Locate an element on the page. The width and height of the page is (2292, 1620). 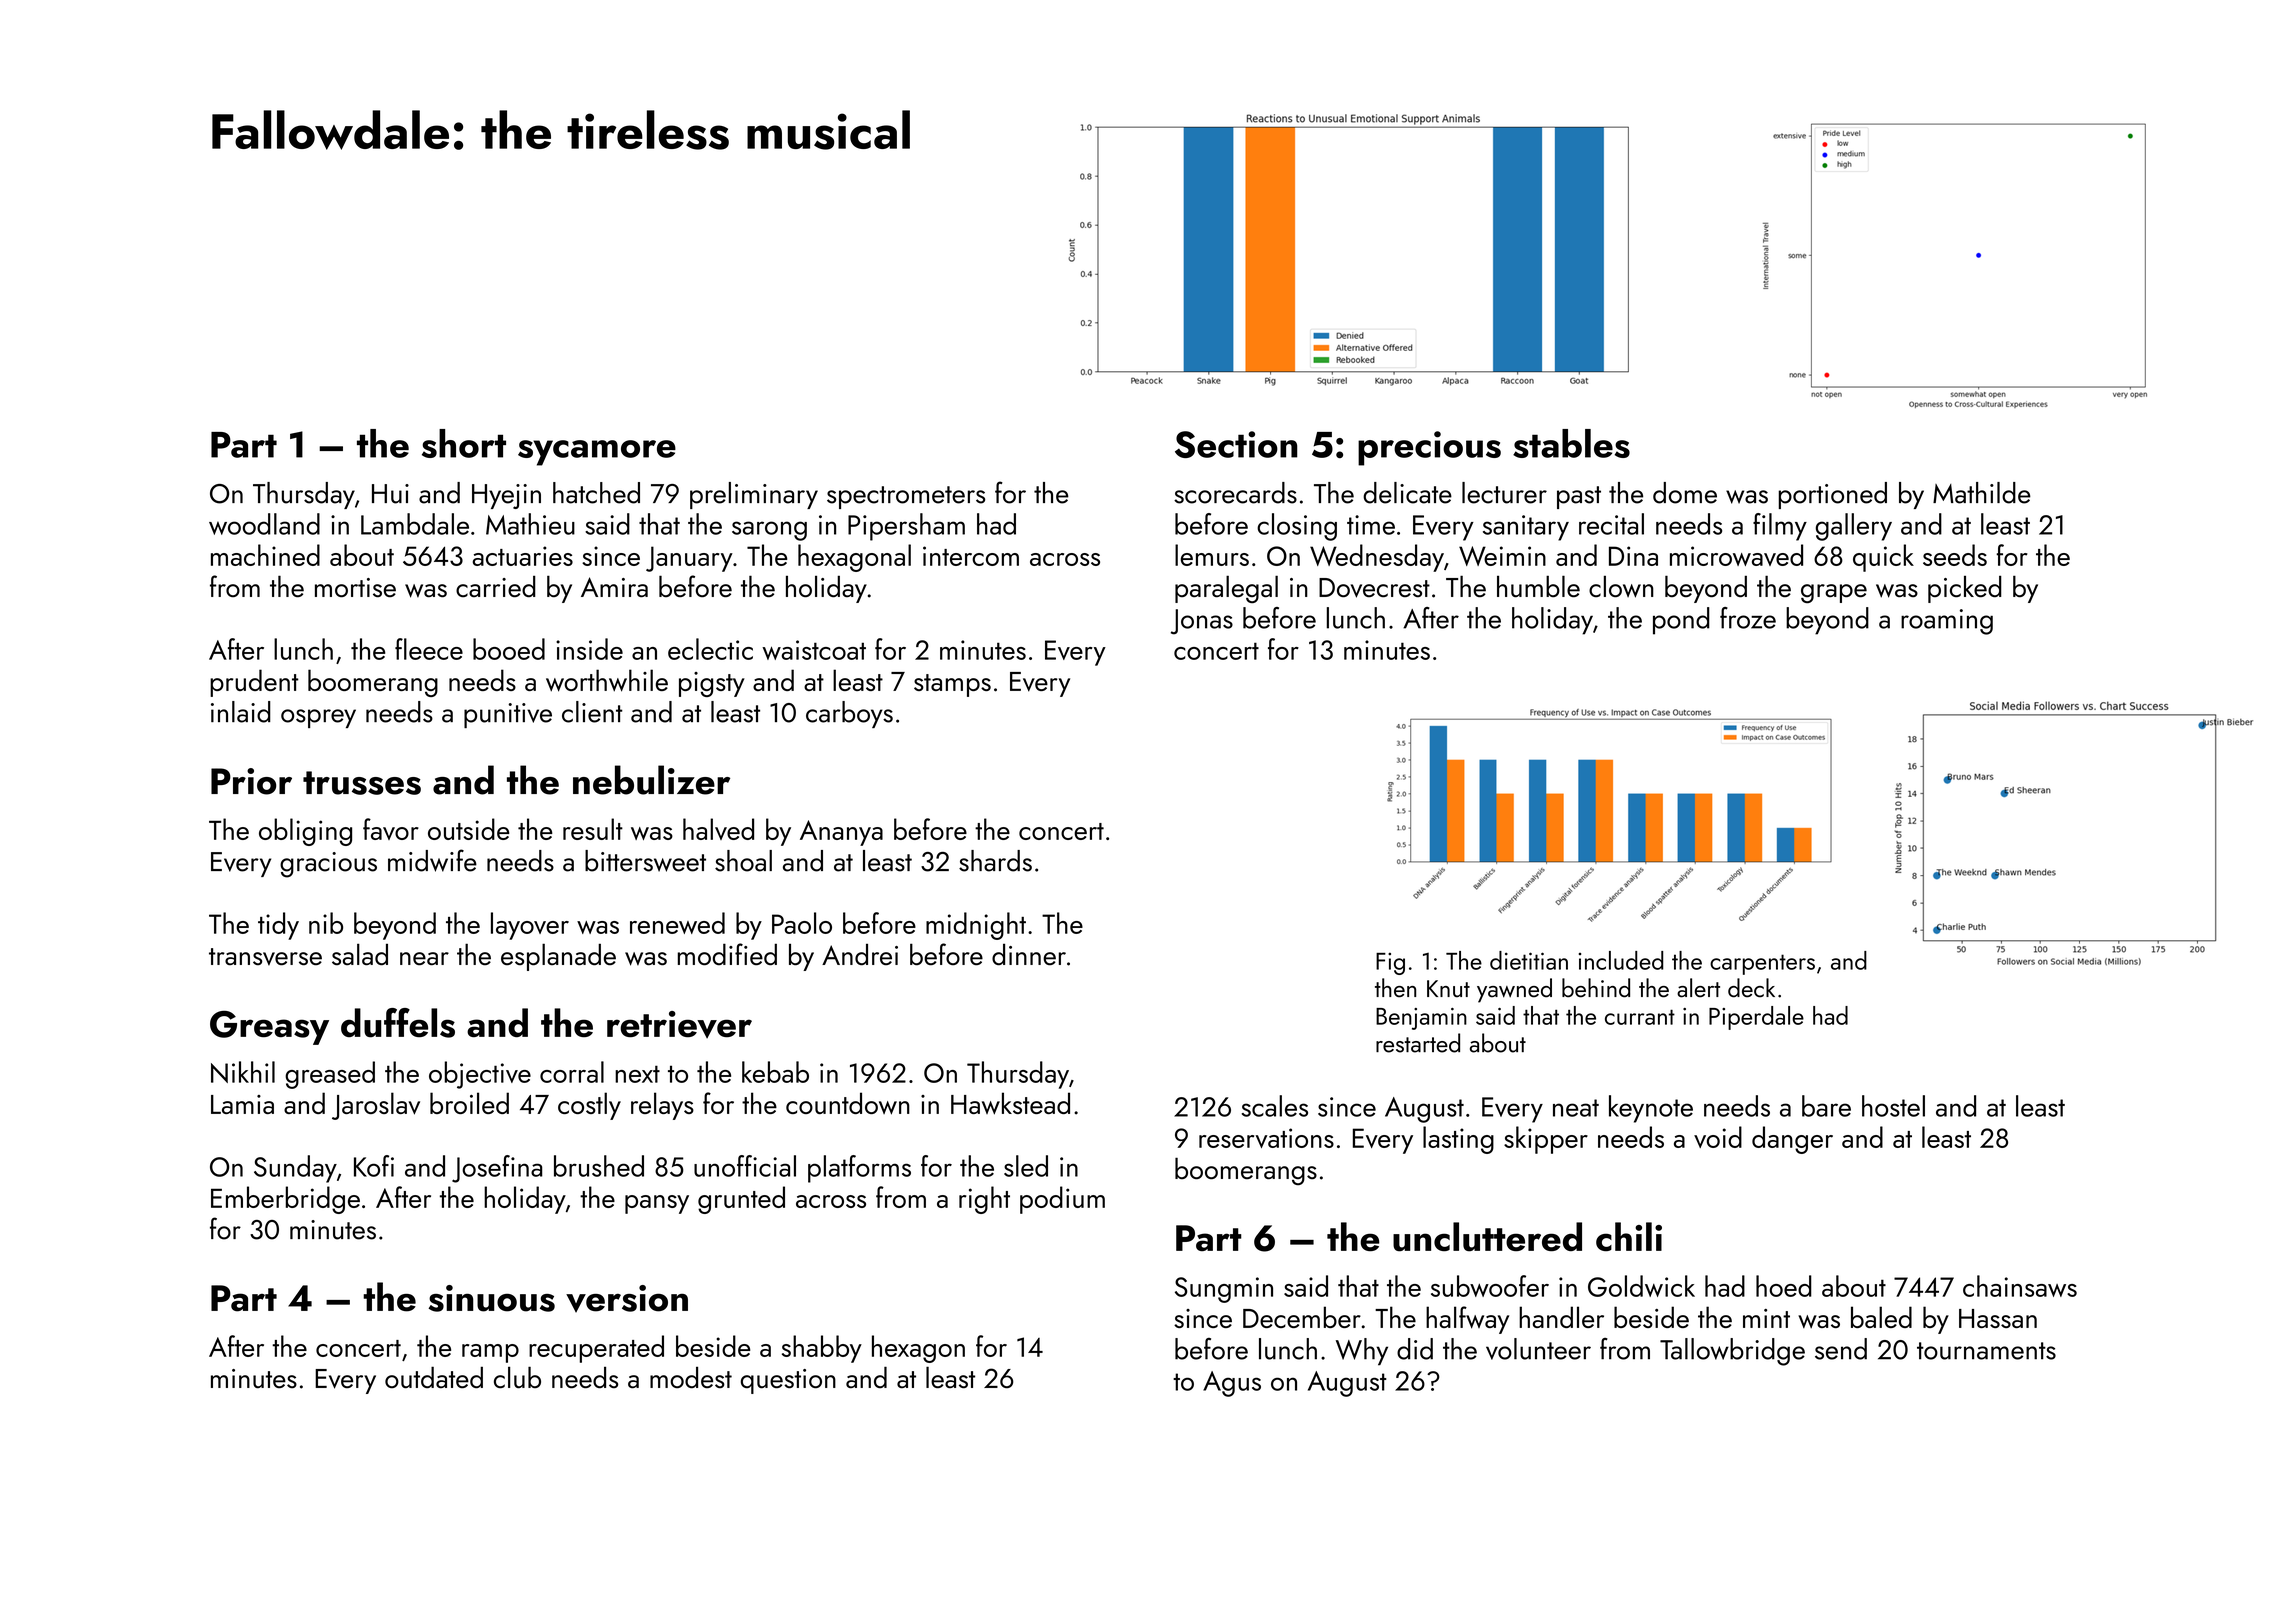
duffels is located at coordinates (398, 1023).
